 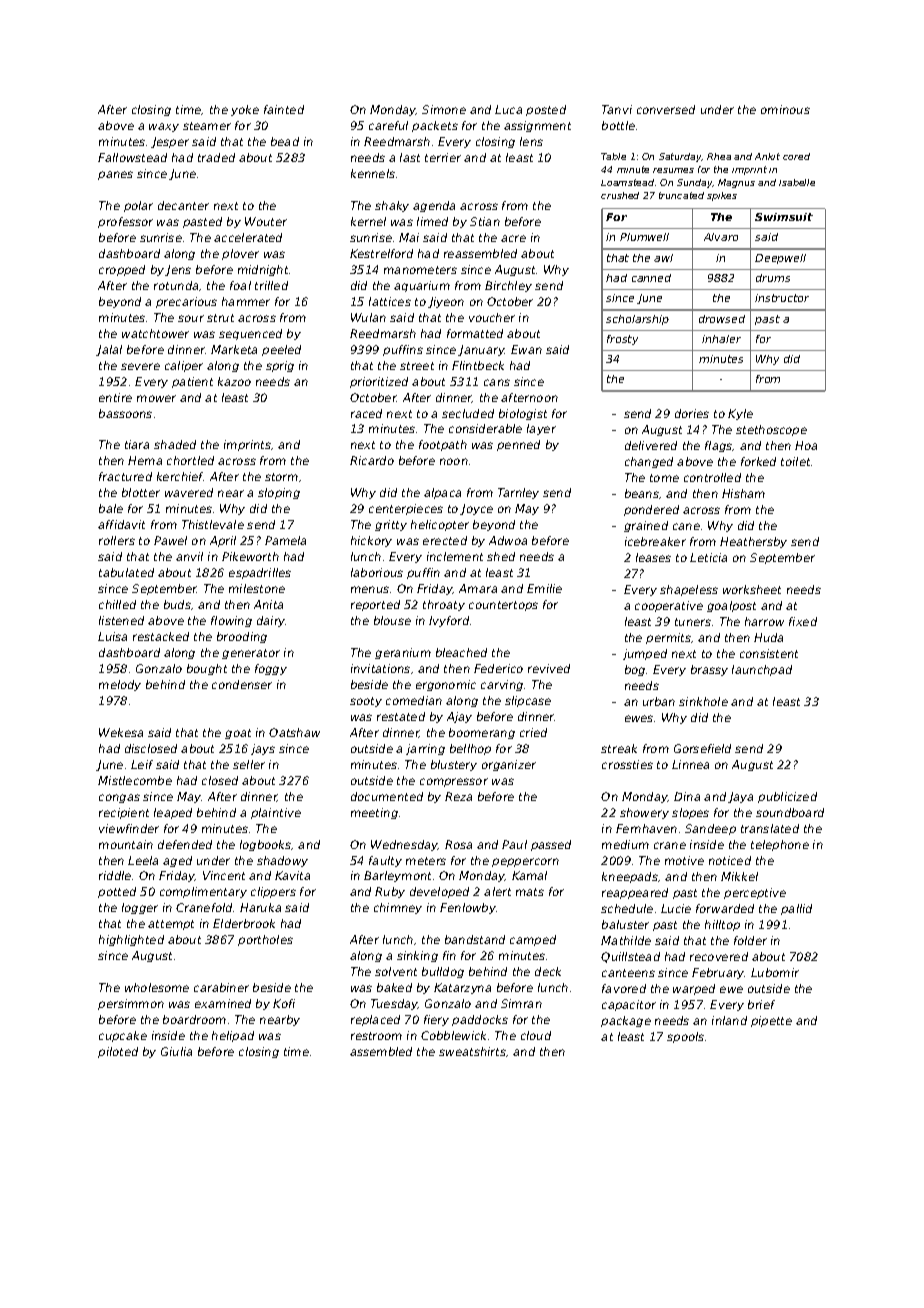 What do you see at coordinates (233, 1036) in the screenshot?
I see `helipad` at bounding box center [233, 1036].
